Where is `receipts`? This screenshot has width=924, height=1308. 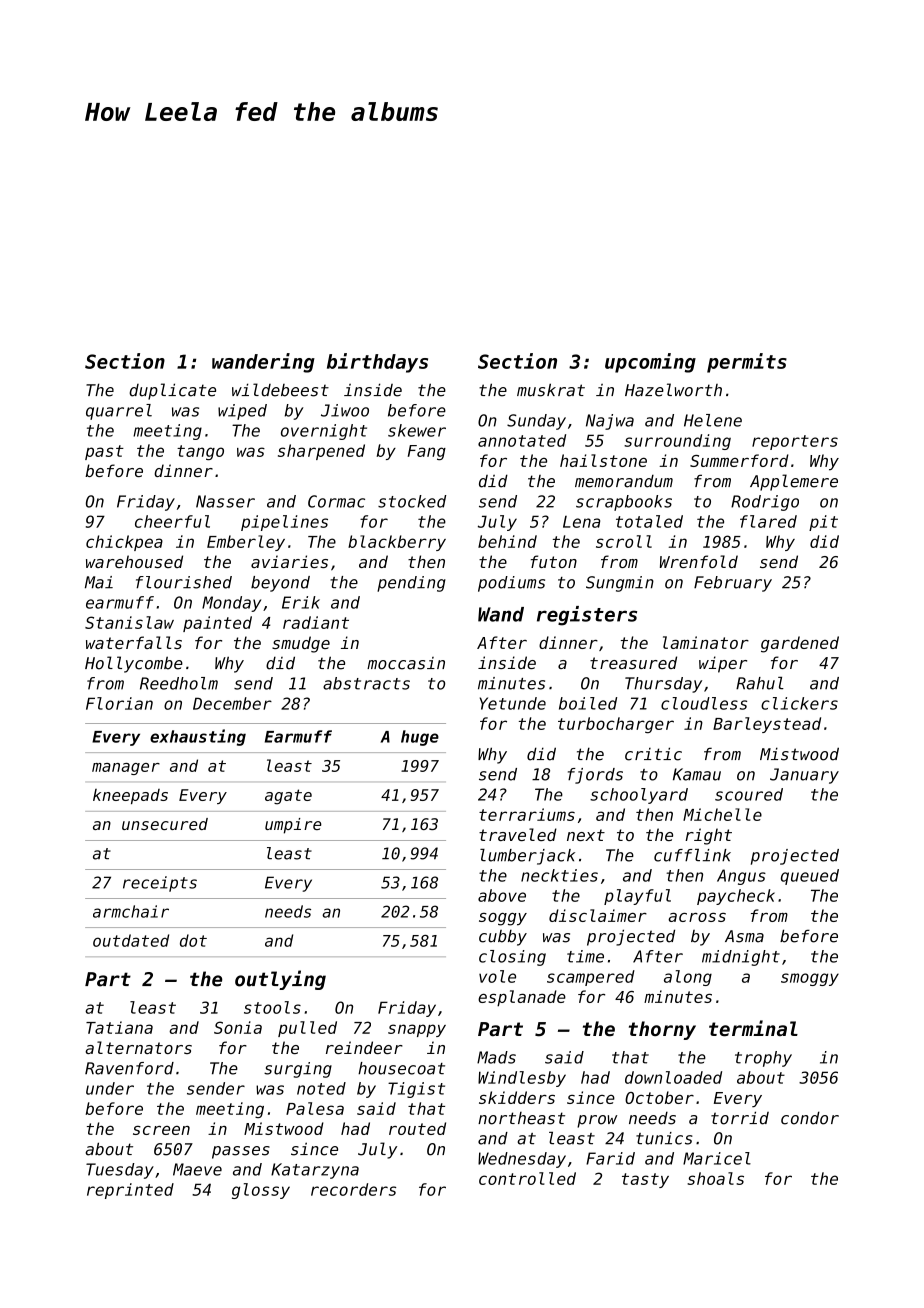
receipts is located at coordinates (160, 884).
